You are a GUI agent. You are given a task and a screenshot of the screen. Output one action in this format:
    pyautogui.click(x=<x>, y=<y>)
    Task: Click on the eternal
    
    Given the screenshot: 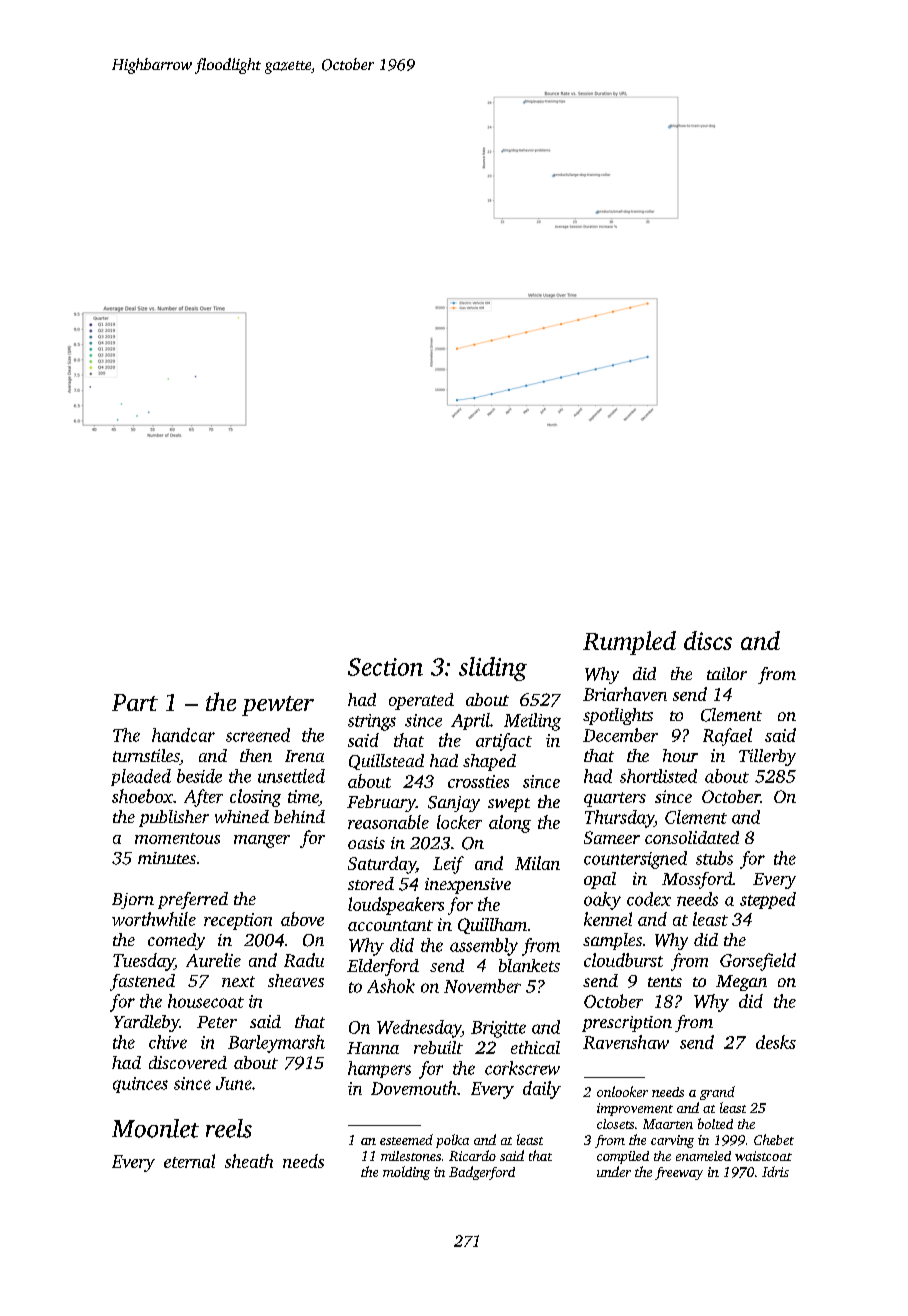 What is the action you would take?
    pyautogui.click(x=189, y=1161)
